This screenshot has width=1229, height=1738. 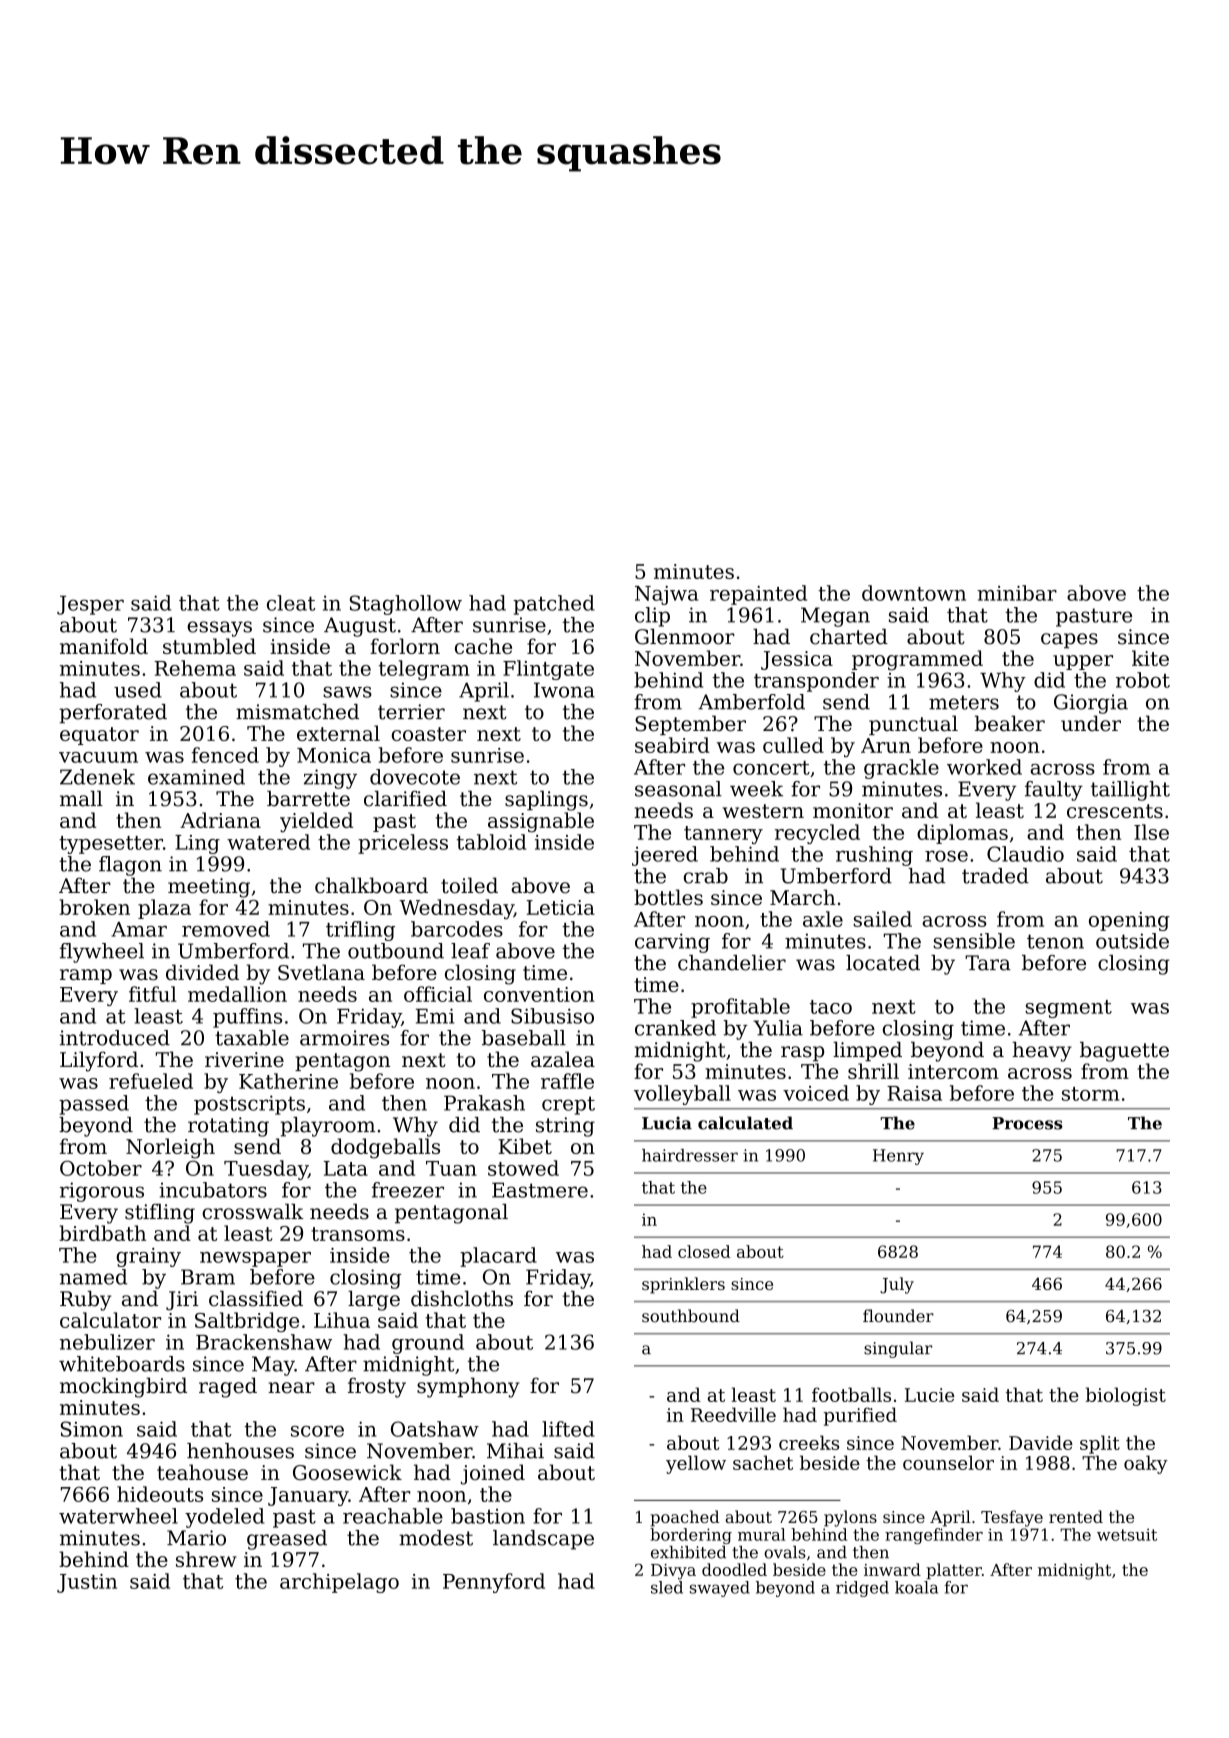 I want to click on koala, so click(x=916, y=1587).
